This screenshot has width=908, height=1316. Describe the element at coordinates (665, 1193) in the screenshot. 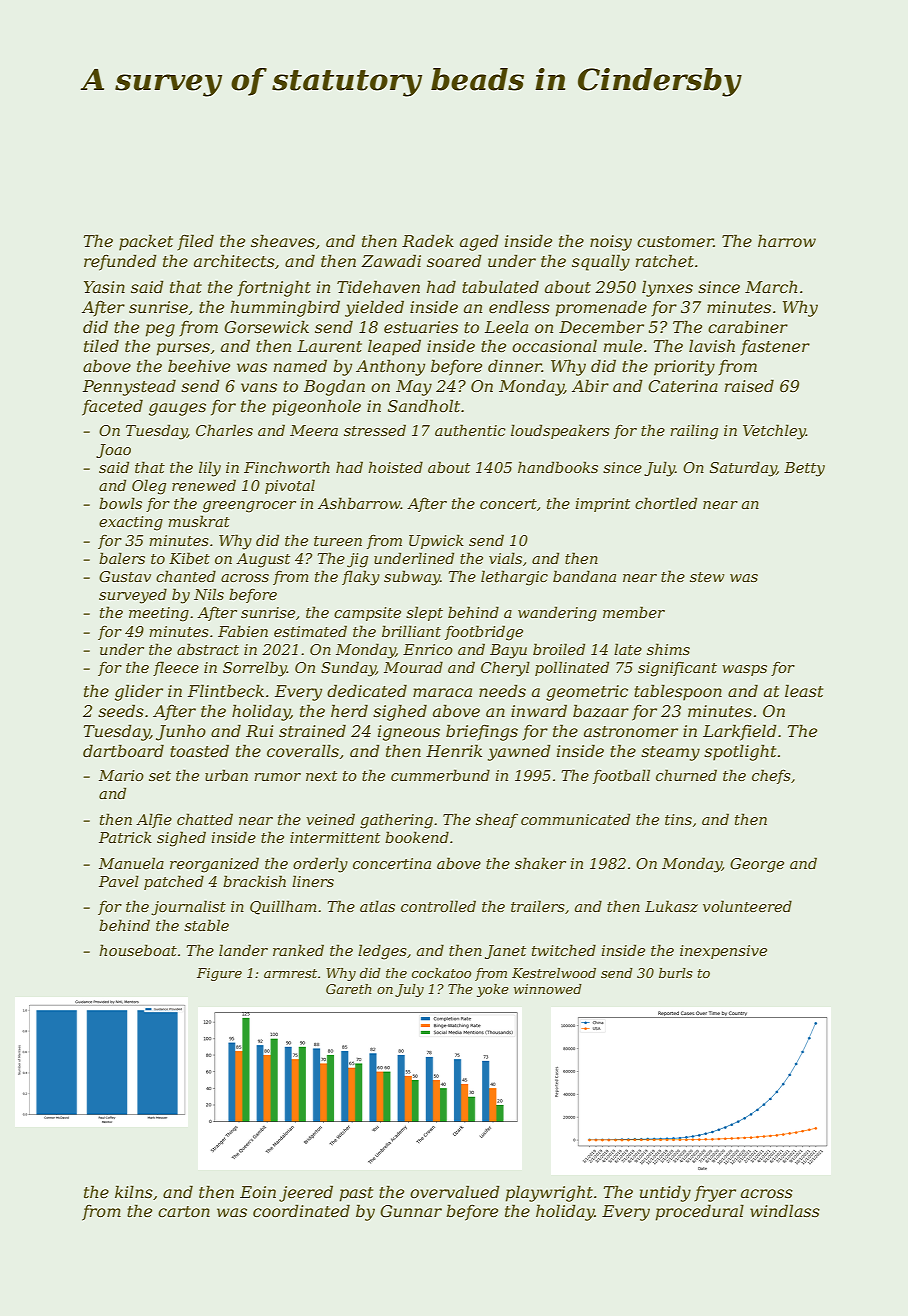

I see `untidy` at that location.
